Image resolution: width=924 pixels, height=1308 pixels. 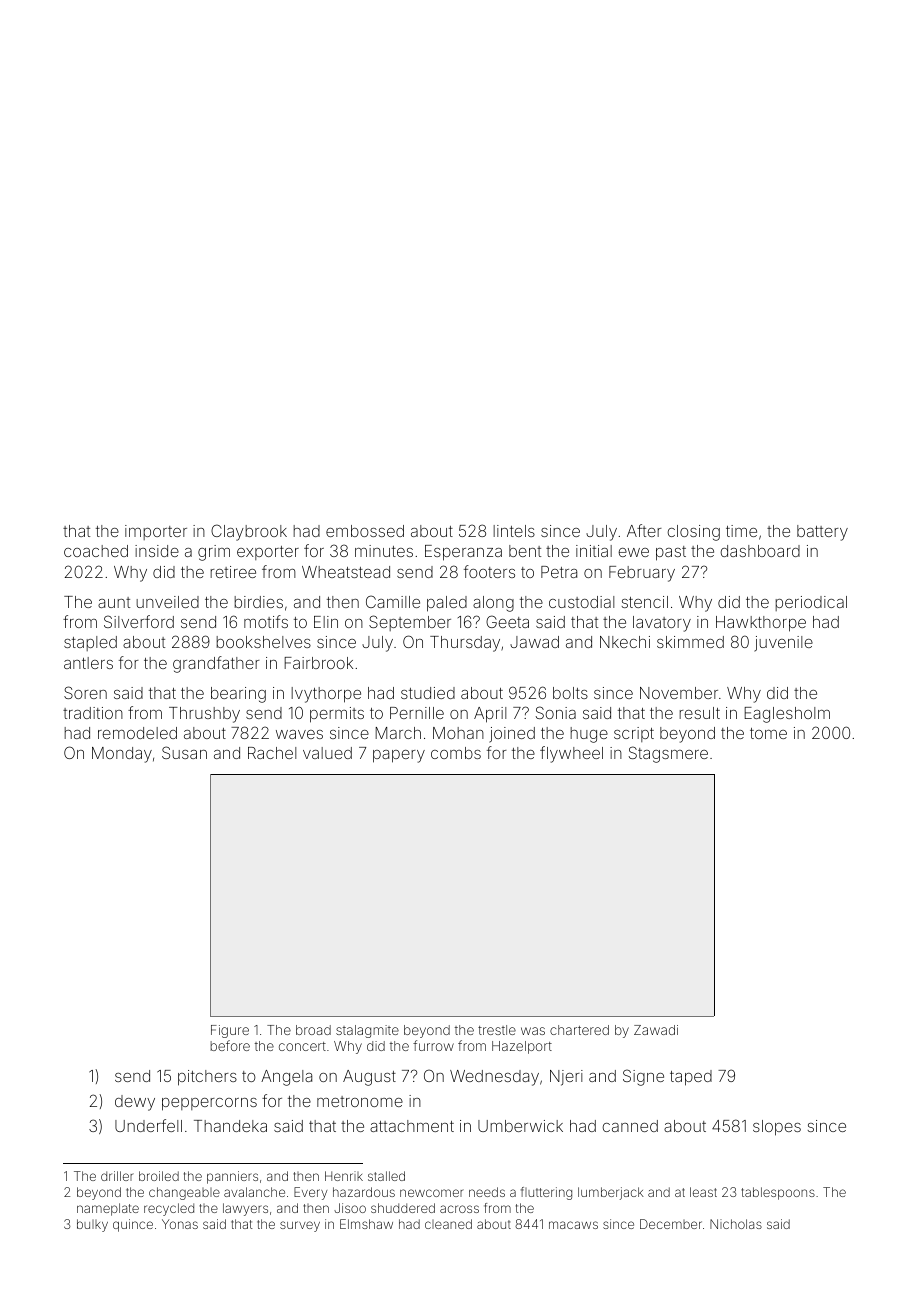 What do you see at coordinates (783, 644) in the screenshot?
I see `juvenile` at bounding box center [783, 644].
